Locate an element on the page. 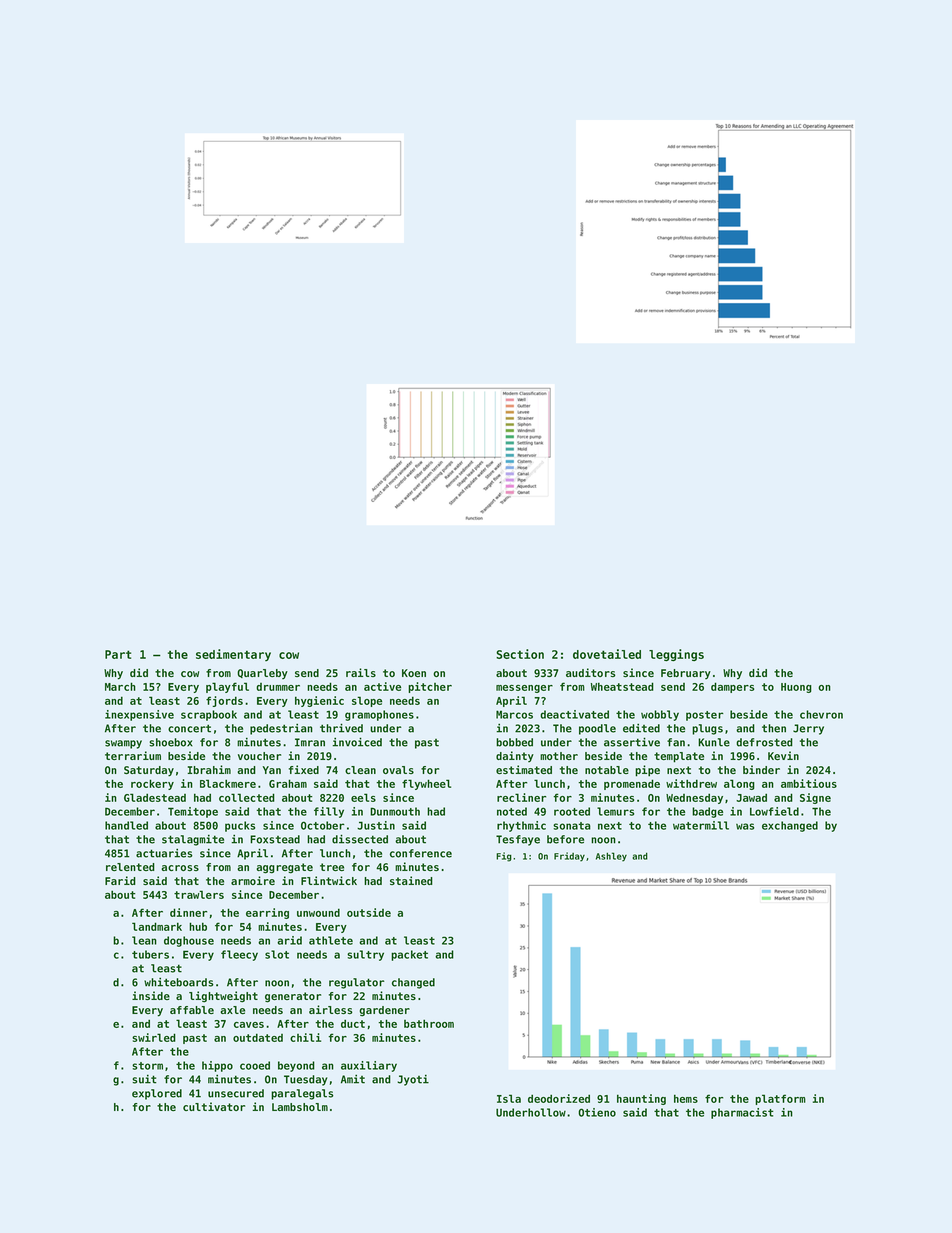 The image size is (952, 1233). cultivator is located at coordinates (214, 1106).
